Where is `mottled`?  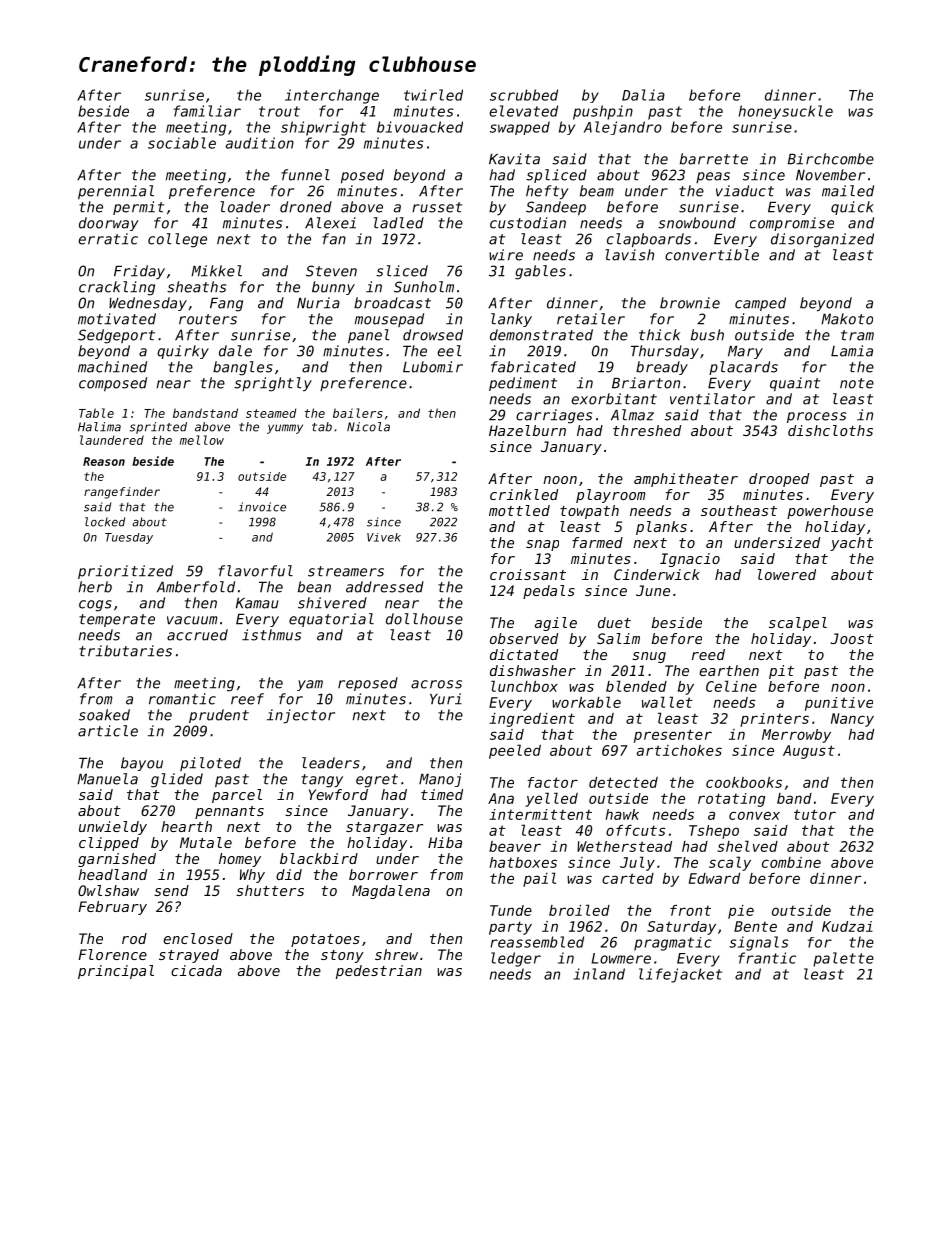
mottled is located at coordinates (519, 510).
